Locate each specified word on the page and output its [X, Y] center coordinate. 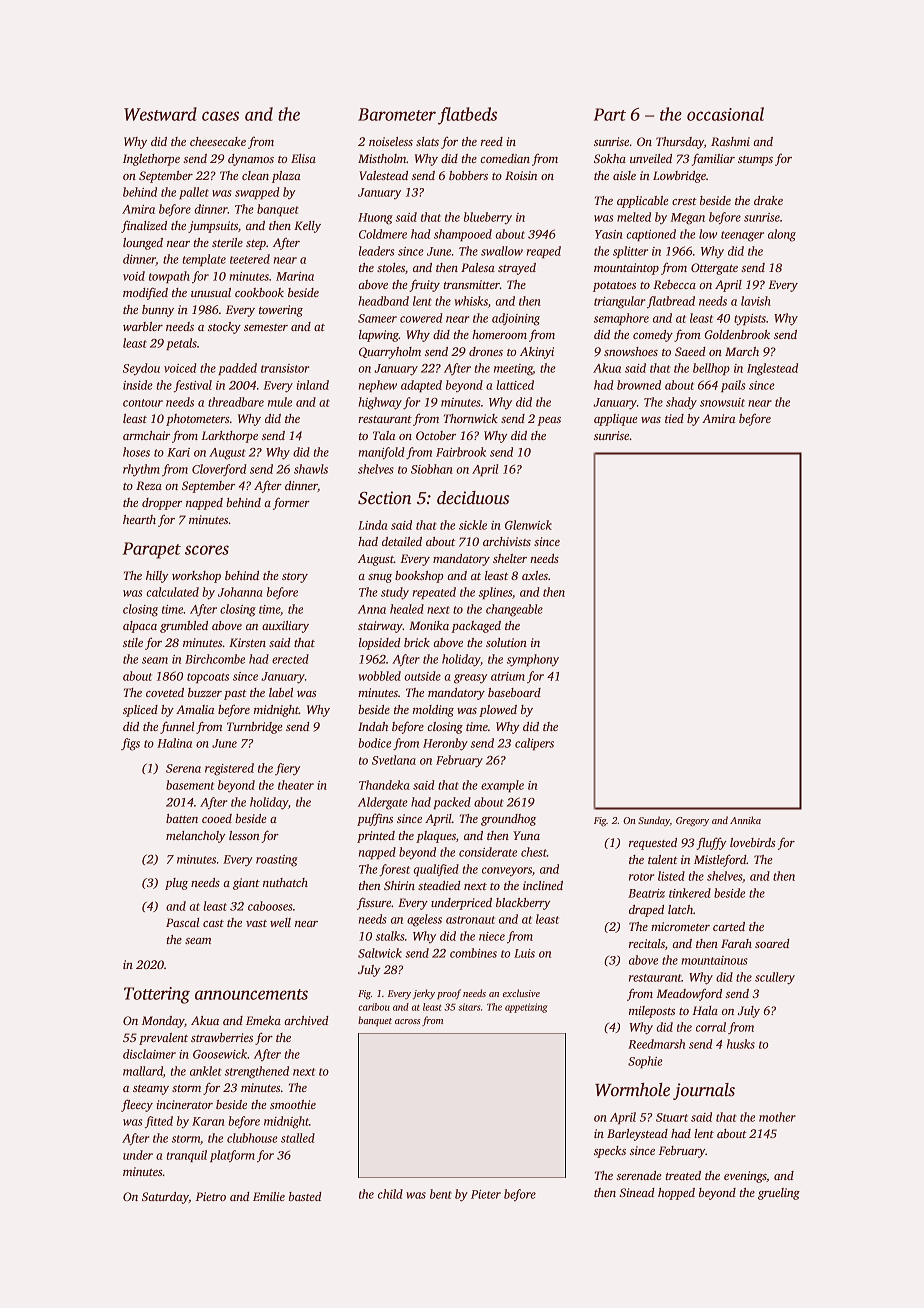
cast [213, 923]
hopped [676, 1194]
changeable [514, 610]
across [407, 1021]
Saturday [165, 1198]
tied [674, 418]
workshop [196, 577]
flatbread [671, 302]
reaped [543, 252]
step [256, 245]
